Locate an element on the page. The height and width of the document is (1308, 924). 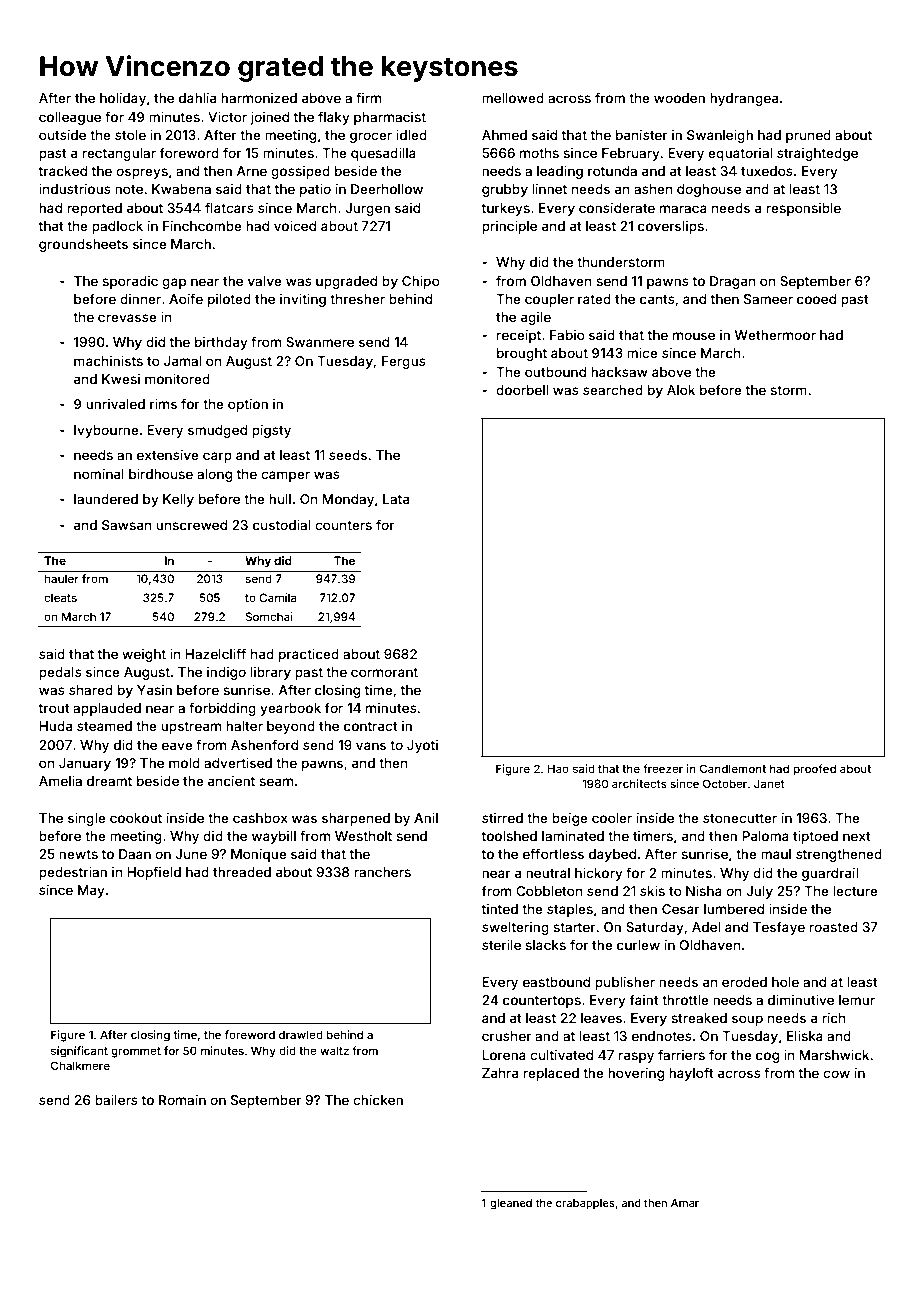
laundered is located at coordinates (106, 499).
